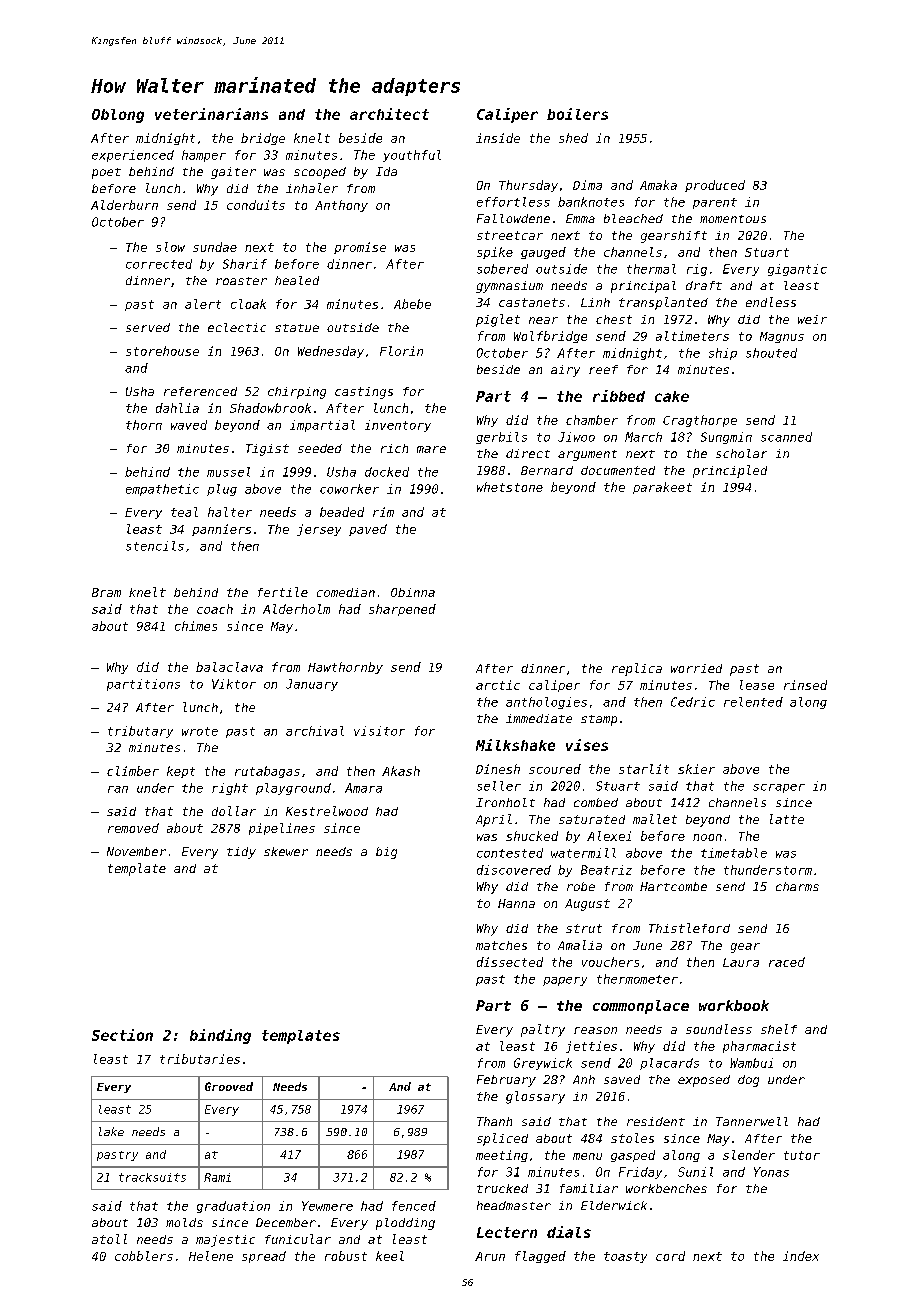 The width and height of the screenshot is (924, 1308). Describe the element at coordinates (715, 186) in the screenshot. I see `produced` at that location.
